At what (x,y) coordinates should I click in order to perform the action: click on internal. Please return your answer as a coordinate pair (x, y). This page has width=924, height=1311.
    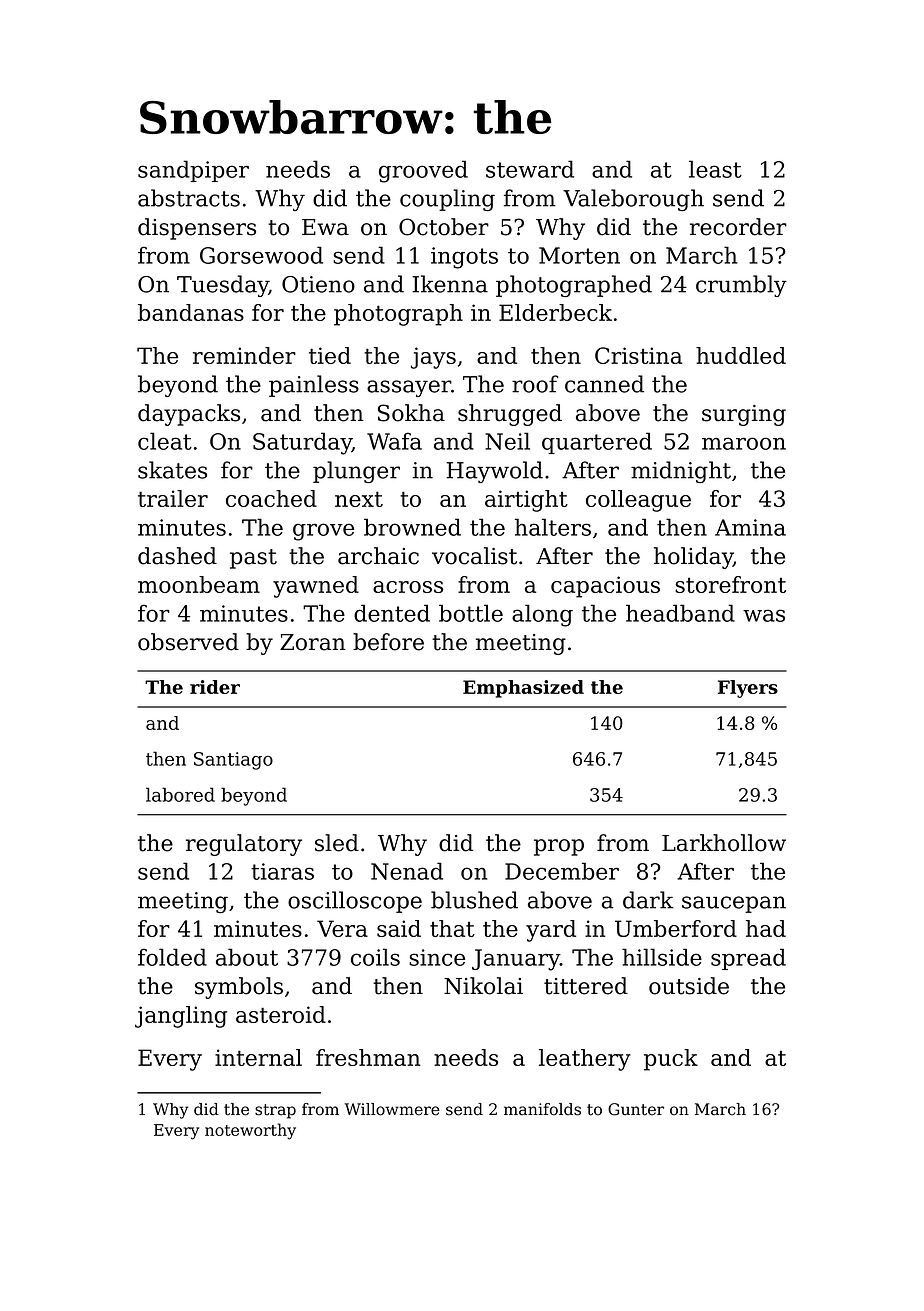
    Looking at the image, I should click on (258, 1057).
